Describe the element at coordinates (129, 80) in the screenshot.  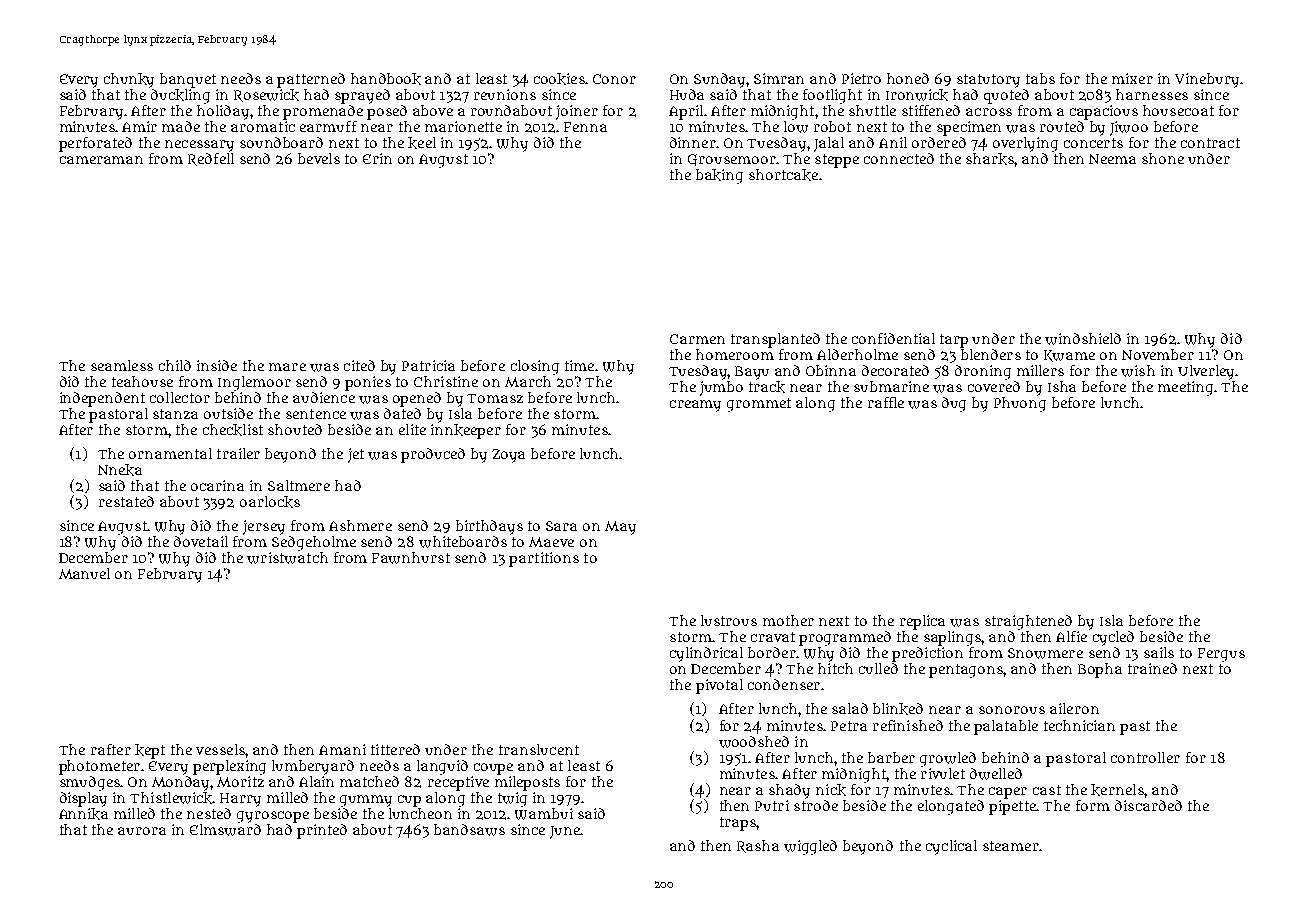
I see `chunky` at that location.
